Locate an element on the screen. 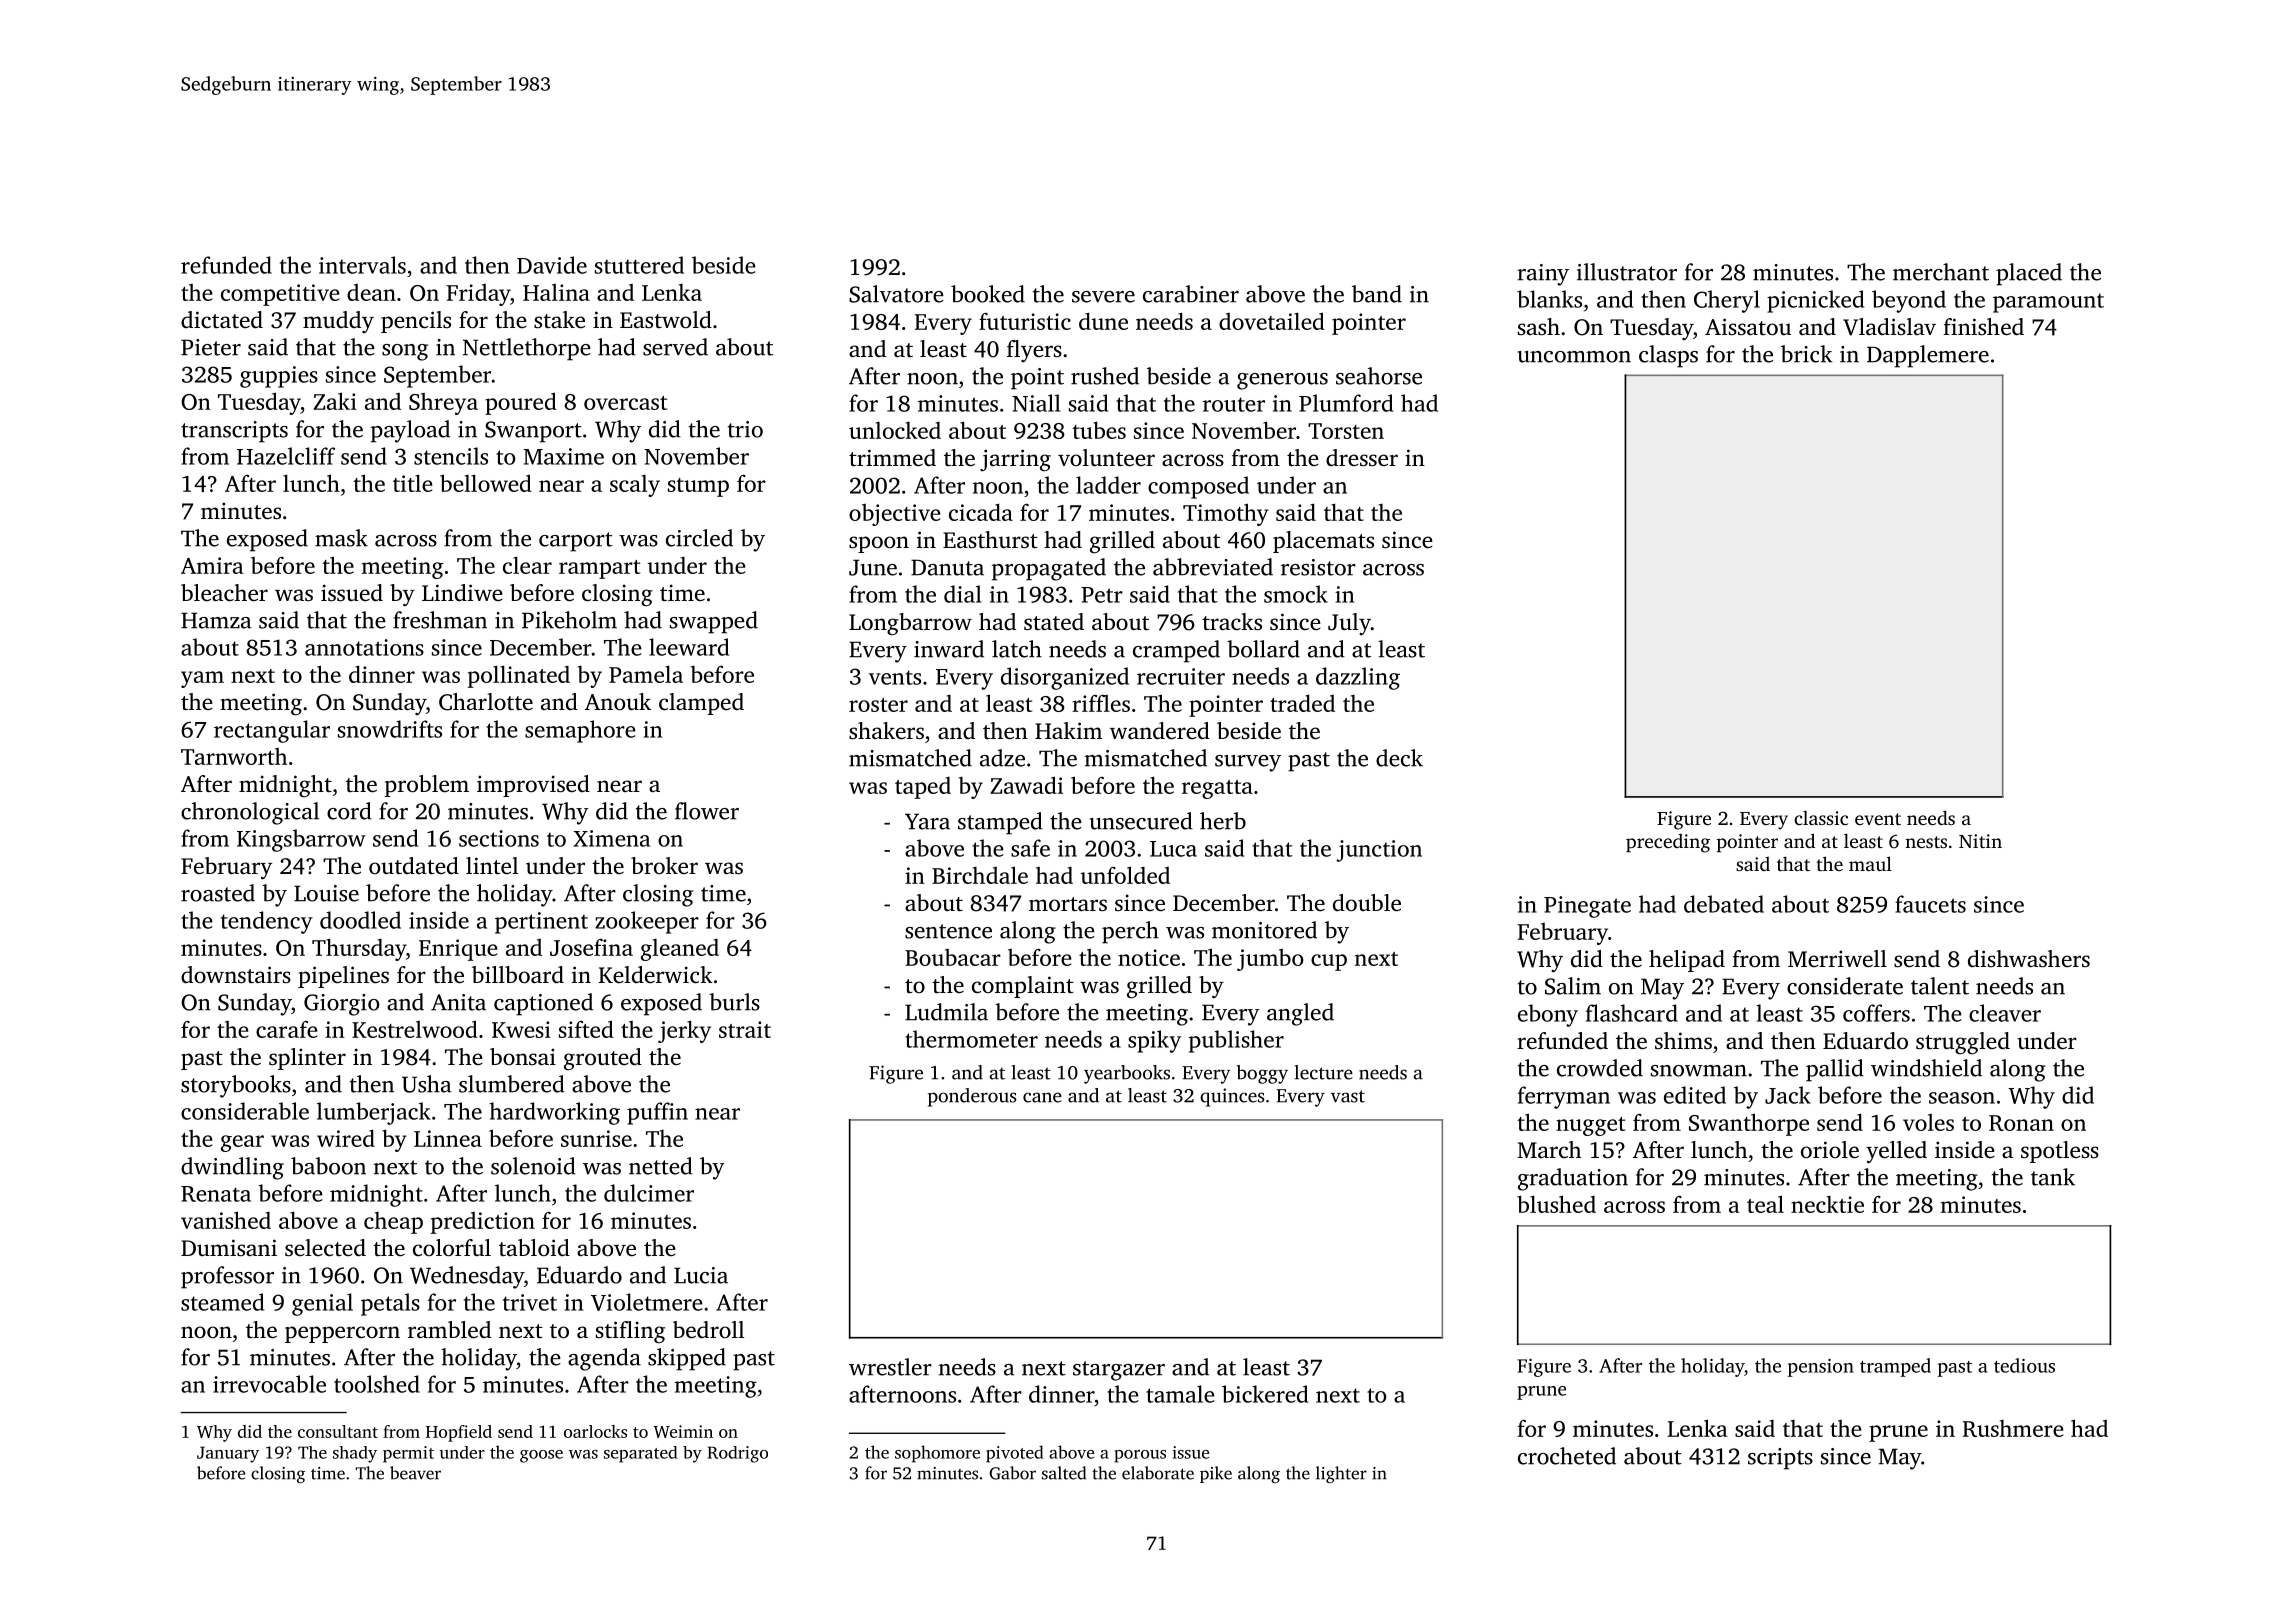  cicada is located at coordinates (981, 512).
